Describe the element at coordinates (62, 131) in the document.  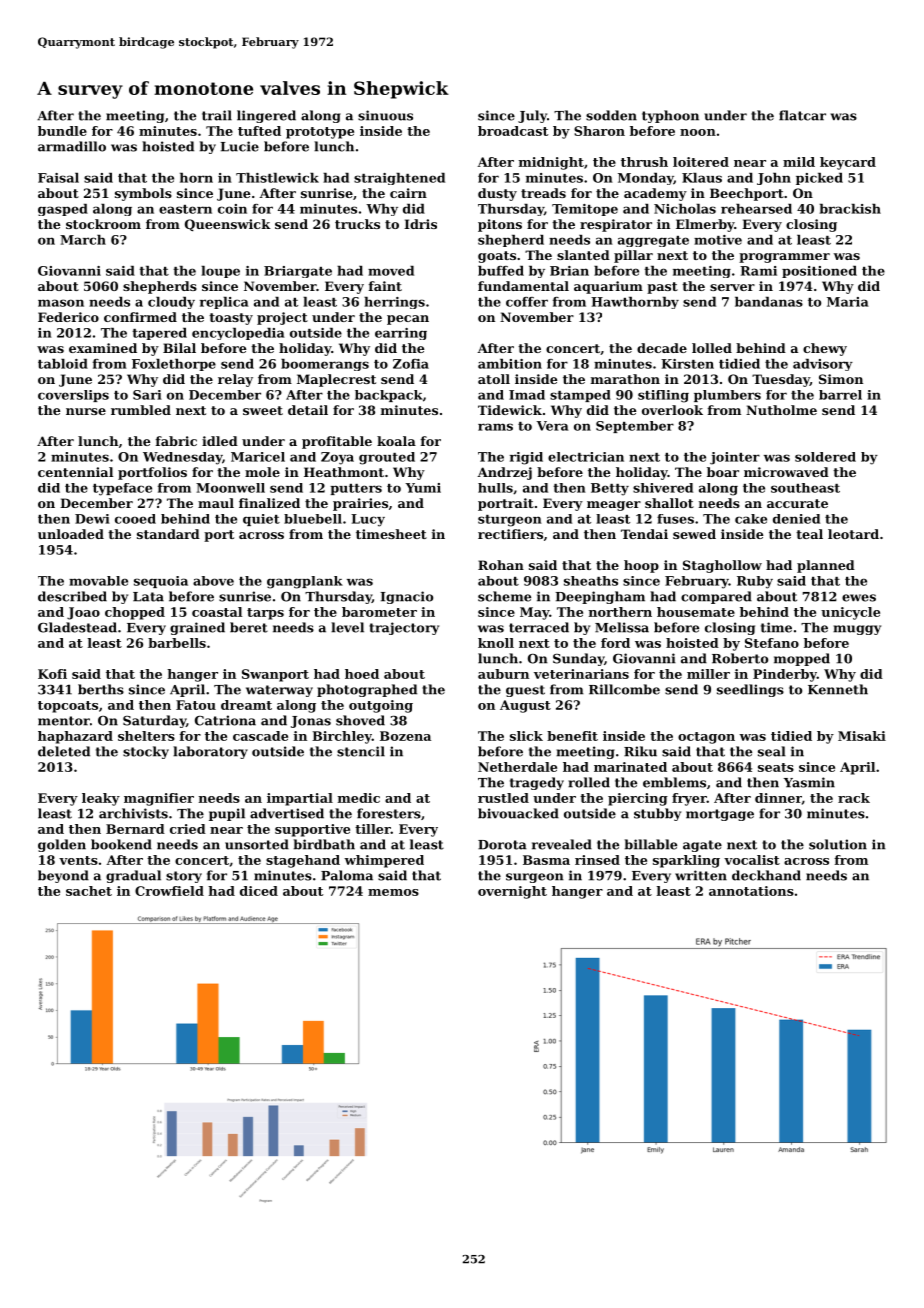
I see `bundle` at that location.
